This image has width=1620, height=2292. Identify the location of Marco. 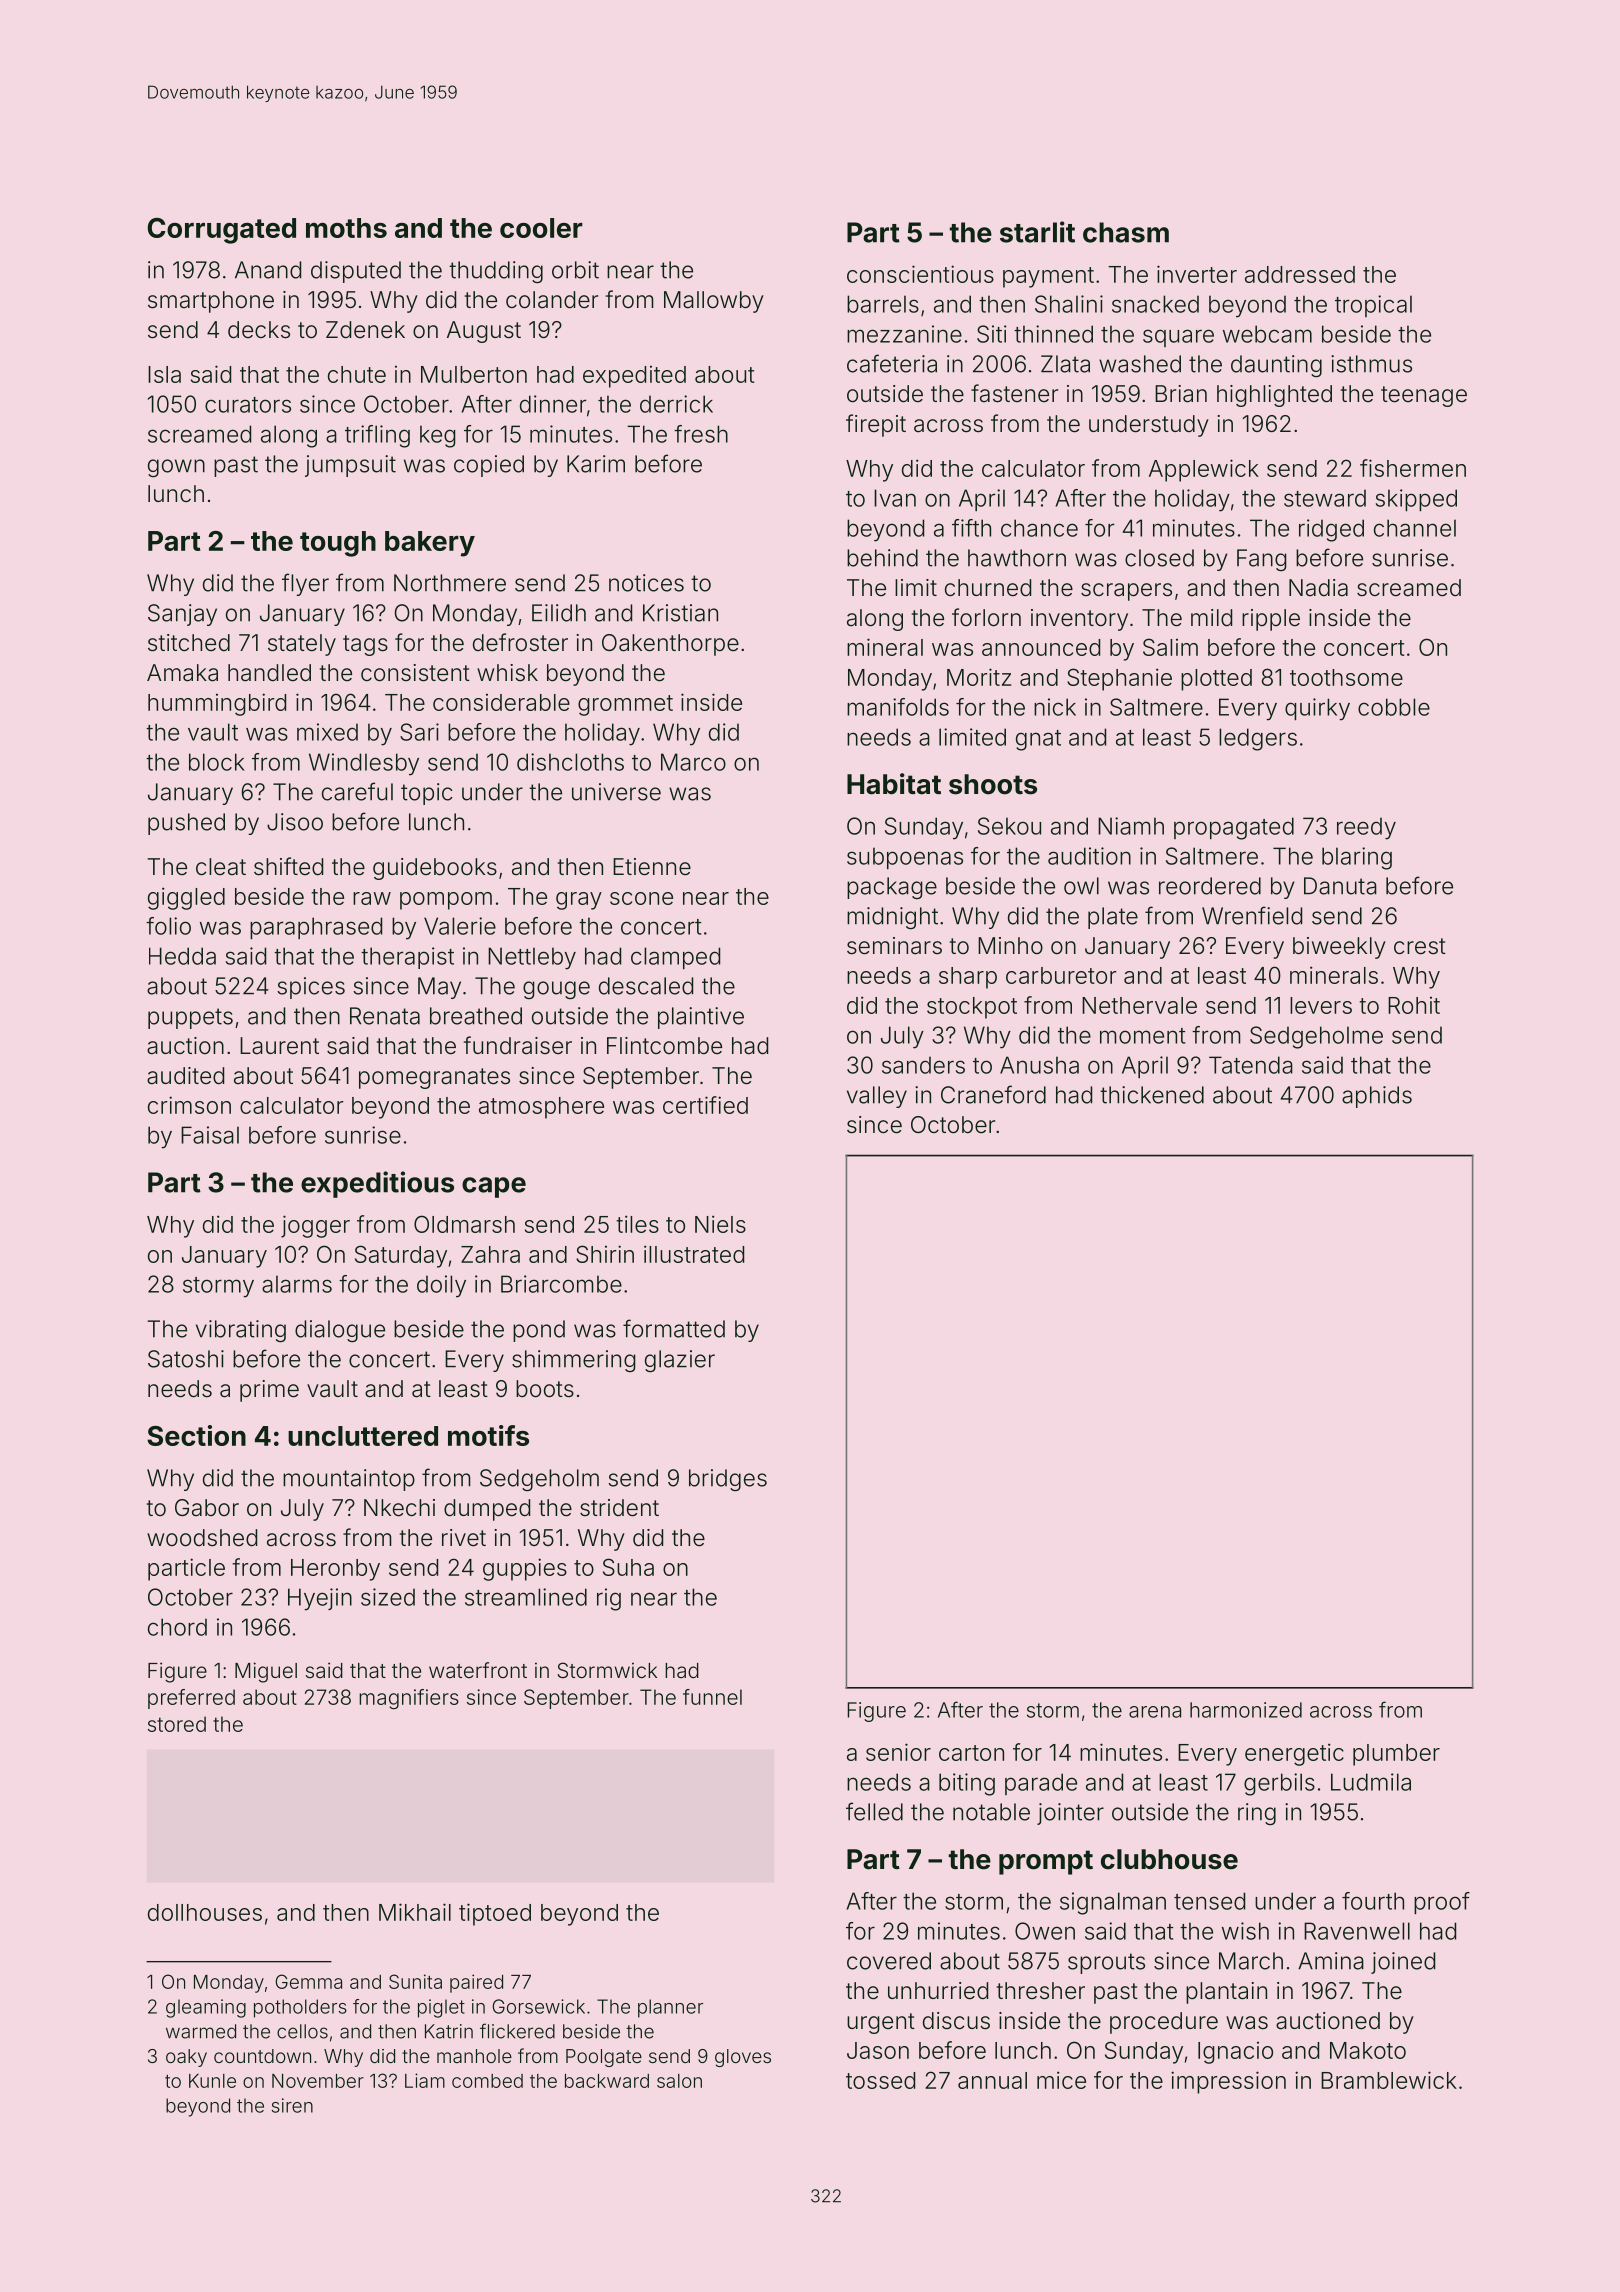
(693, 762).
